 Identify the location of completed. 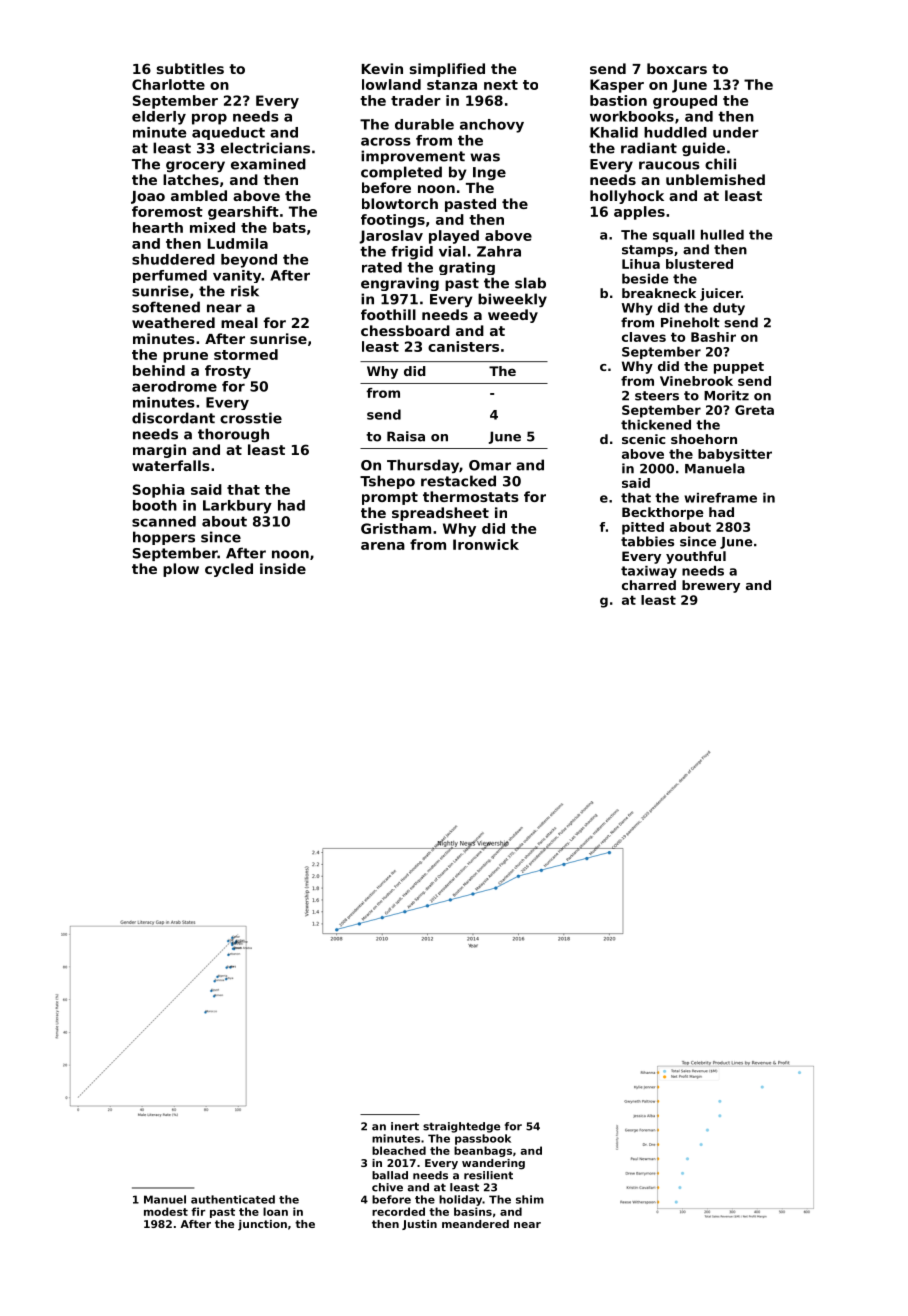
(401, 173).
